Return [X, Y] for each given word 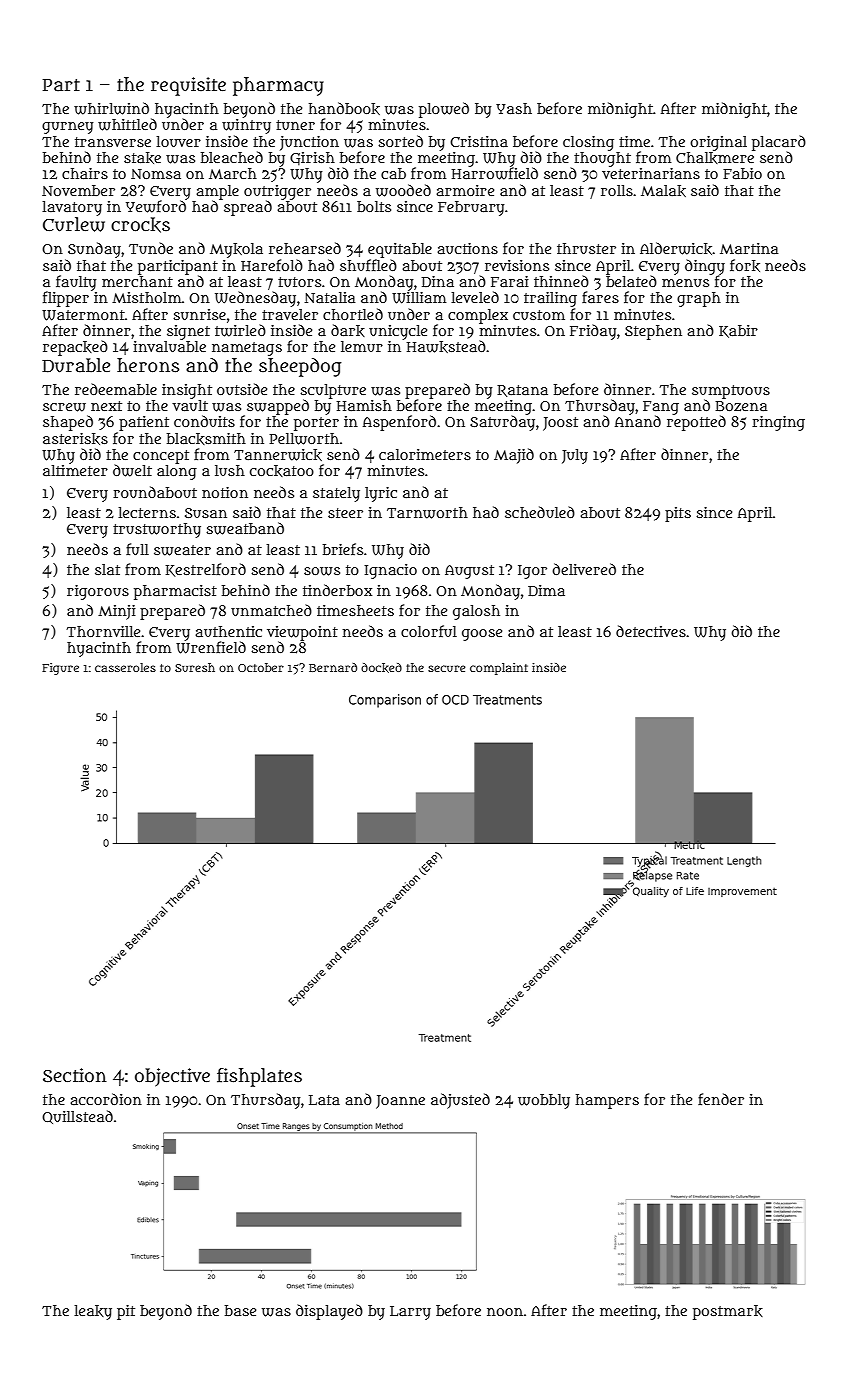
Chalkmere [715, 158]
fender [721, 1099]
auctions [467, 248]
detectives [651, 631]
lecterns [147, 512]
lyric [381, 494]
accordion [106, 1099]
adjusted [460, 1101]
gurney [67, 128]
